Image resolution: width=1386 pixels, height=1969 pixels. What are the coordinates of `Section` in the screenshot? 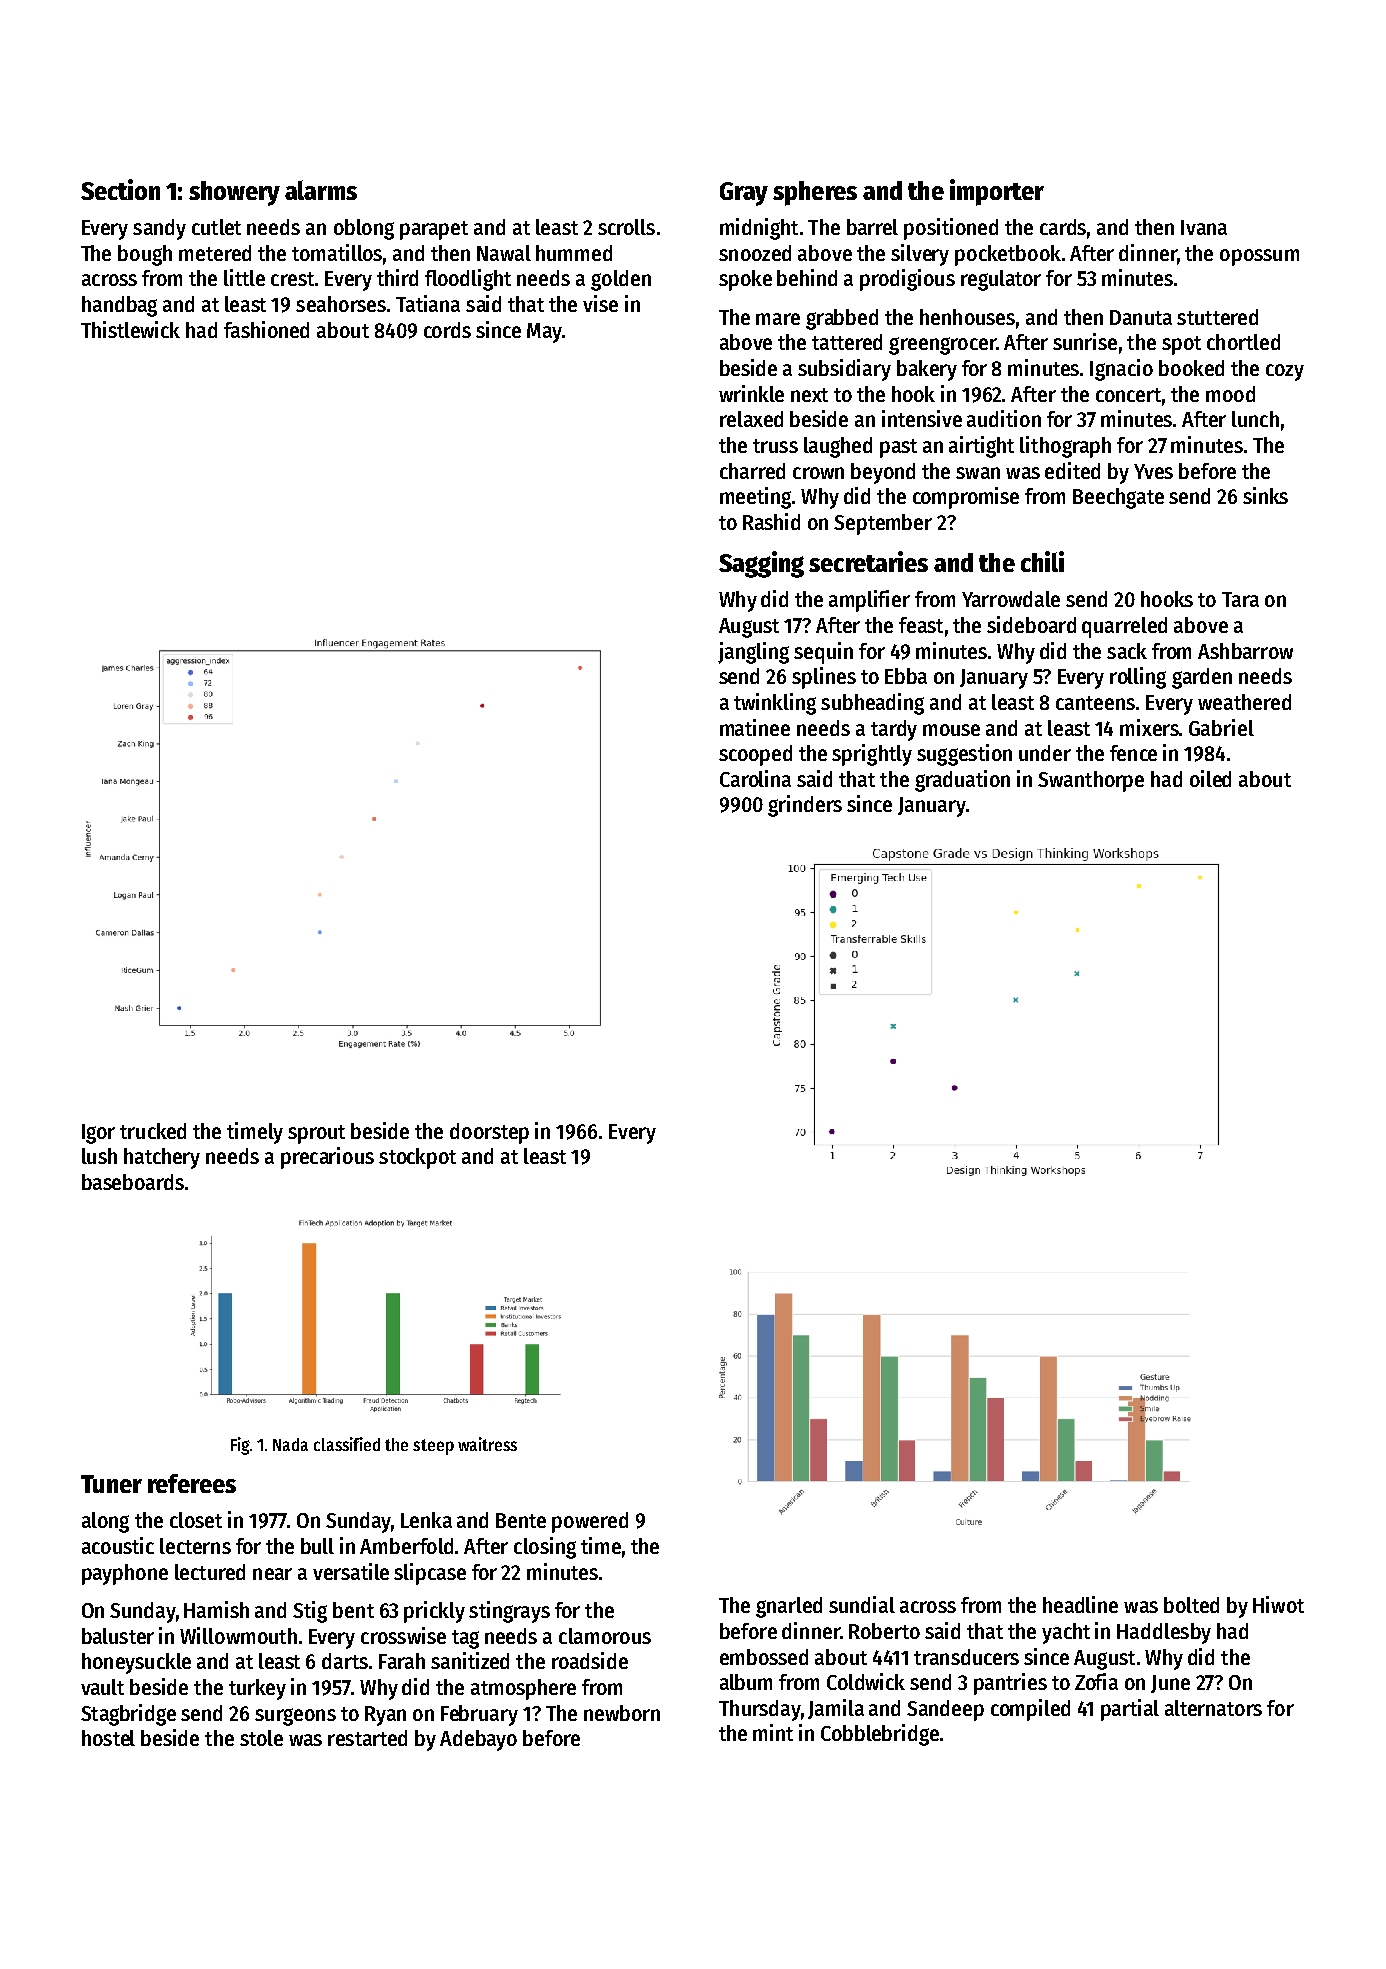 It's located at (120, 189).
